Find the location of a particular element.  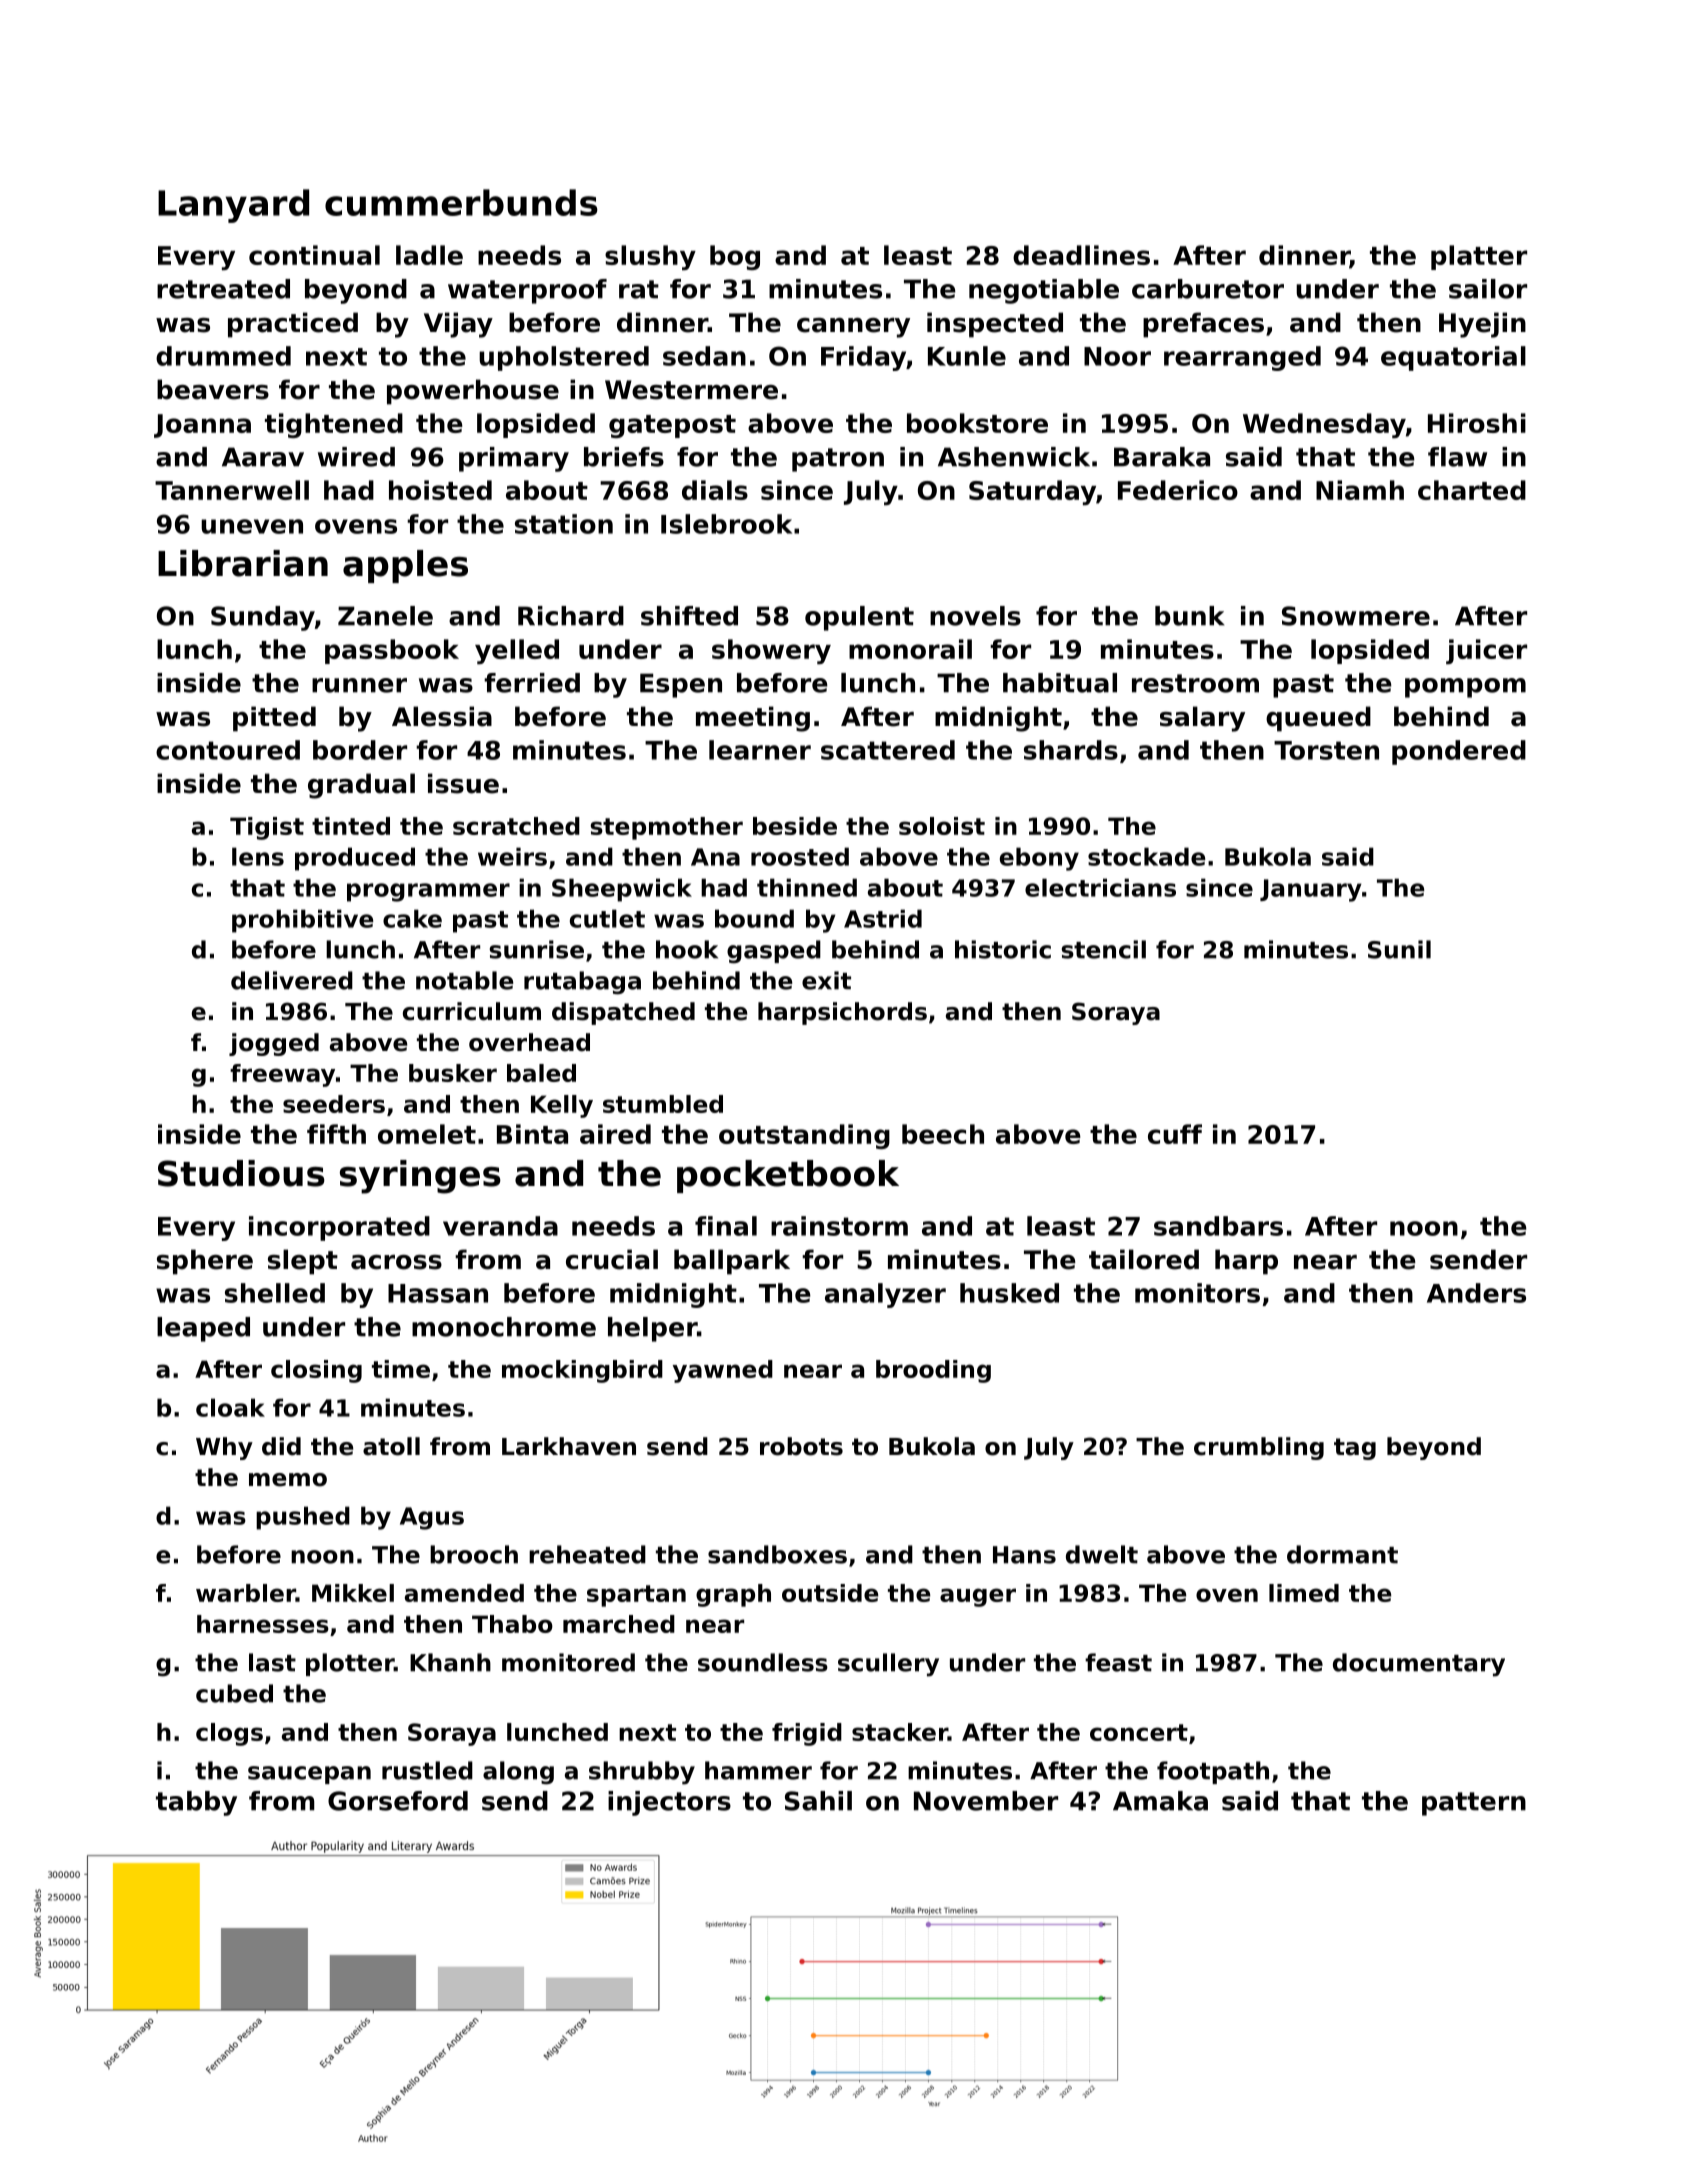

Espen is located at coordinates (681, 685).
